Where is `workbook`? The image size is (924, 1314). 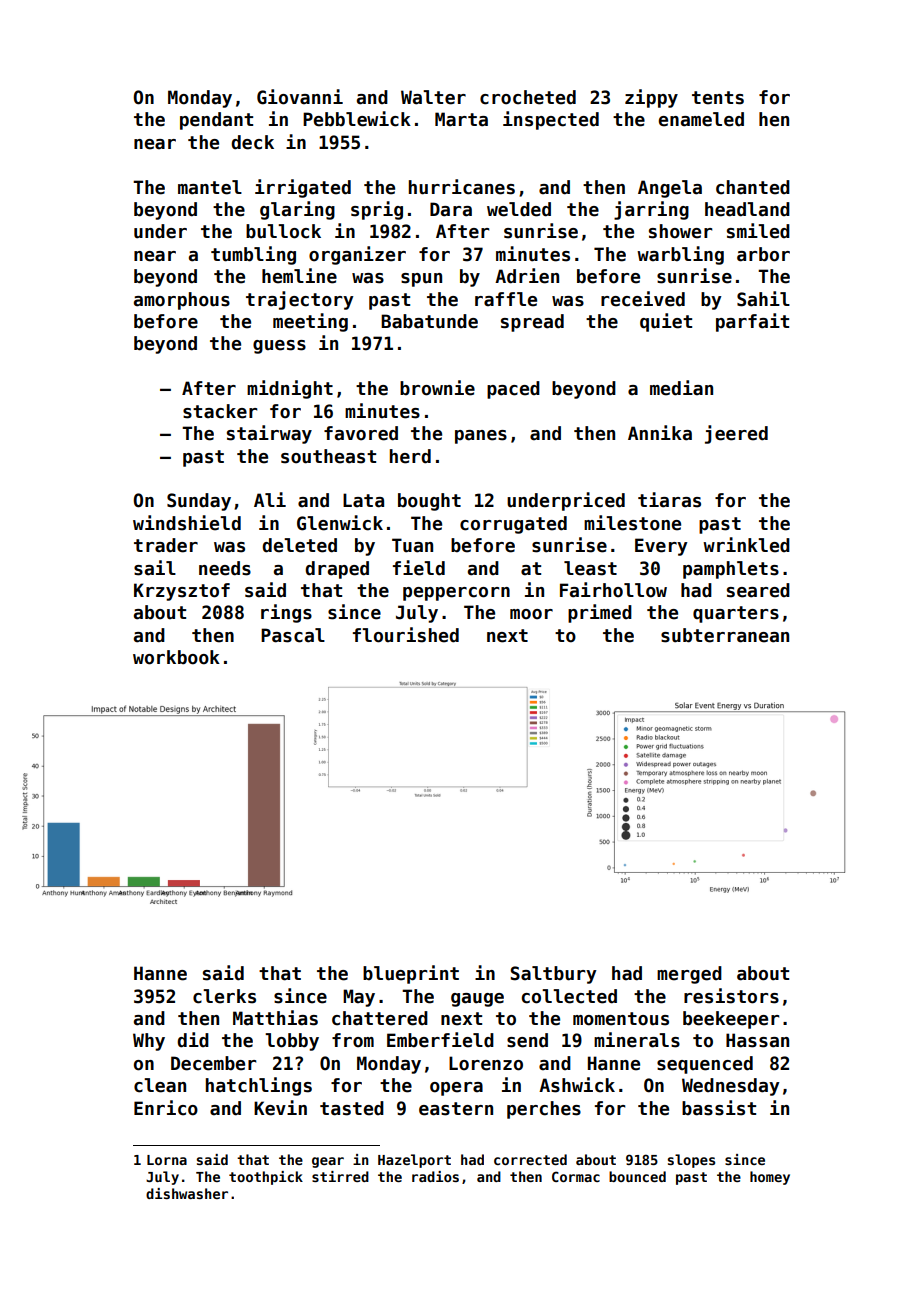
workbook is located at coordinates (176, 657).
